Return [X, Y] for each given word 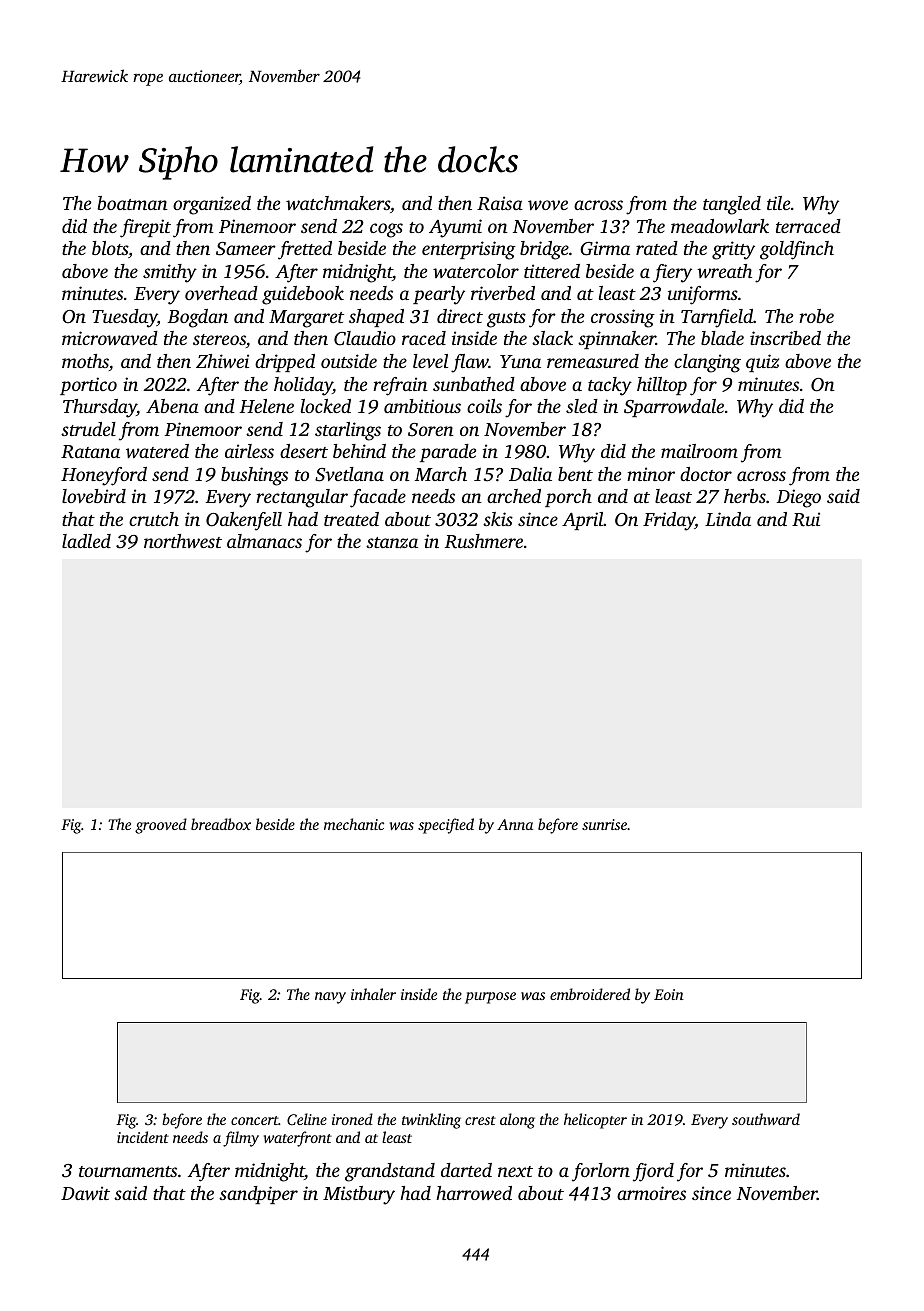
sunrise [604, 824]
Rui [806, 519]
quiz [763, 363]
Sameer [246, 249]
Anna [515, 824]
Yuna [520, 361]
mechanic [354, 824]
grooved [161, 826]
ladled [86, 541]
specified [446, 826]
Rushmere [484, 541]
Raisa [500, 203]
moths [85, 361]
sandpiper [258, 1195]
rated [657, 248]
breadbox [221, 824]
